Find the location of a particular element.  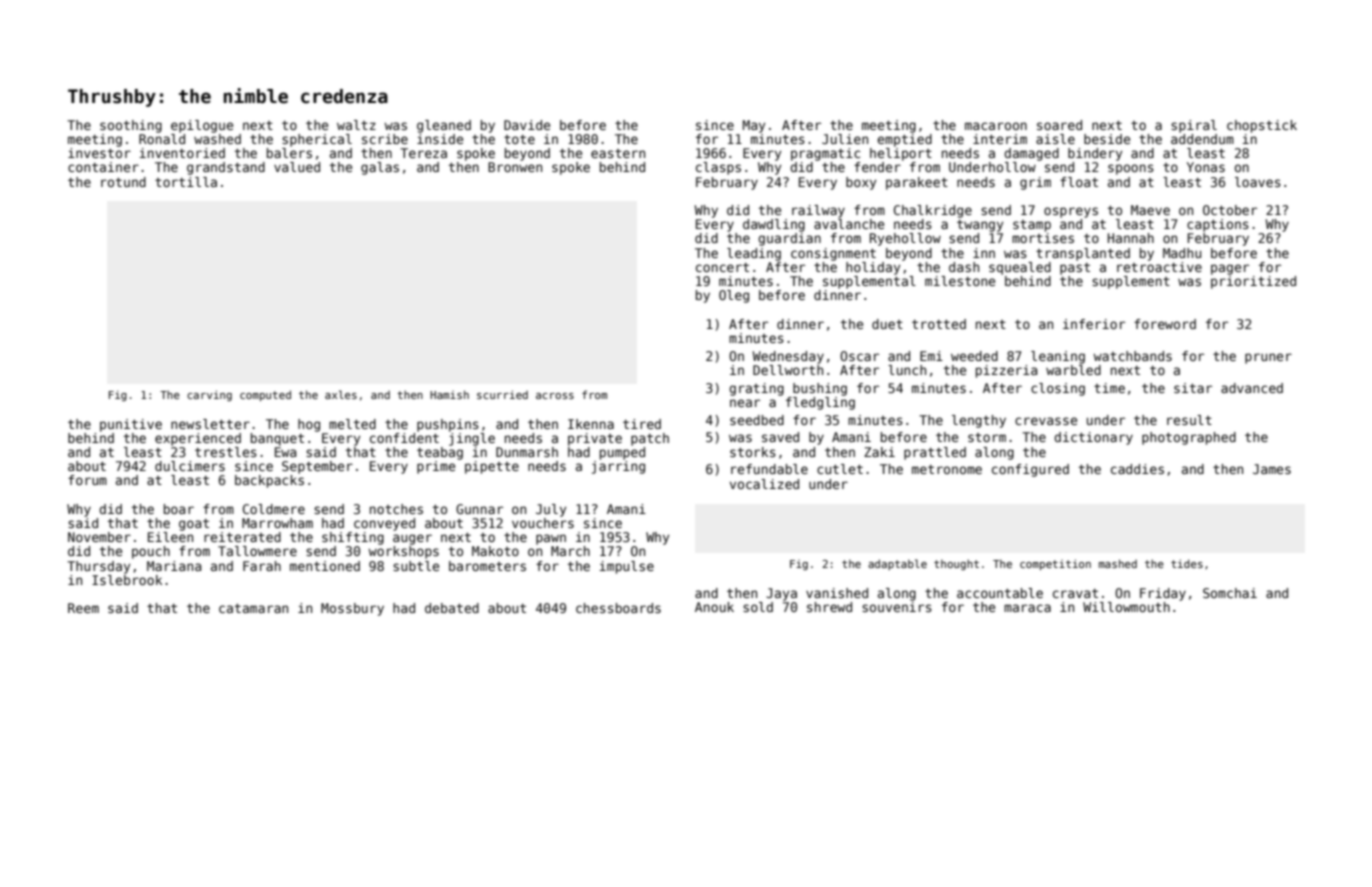

chopstick is located at coordinates (1262, 126).
